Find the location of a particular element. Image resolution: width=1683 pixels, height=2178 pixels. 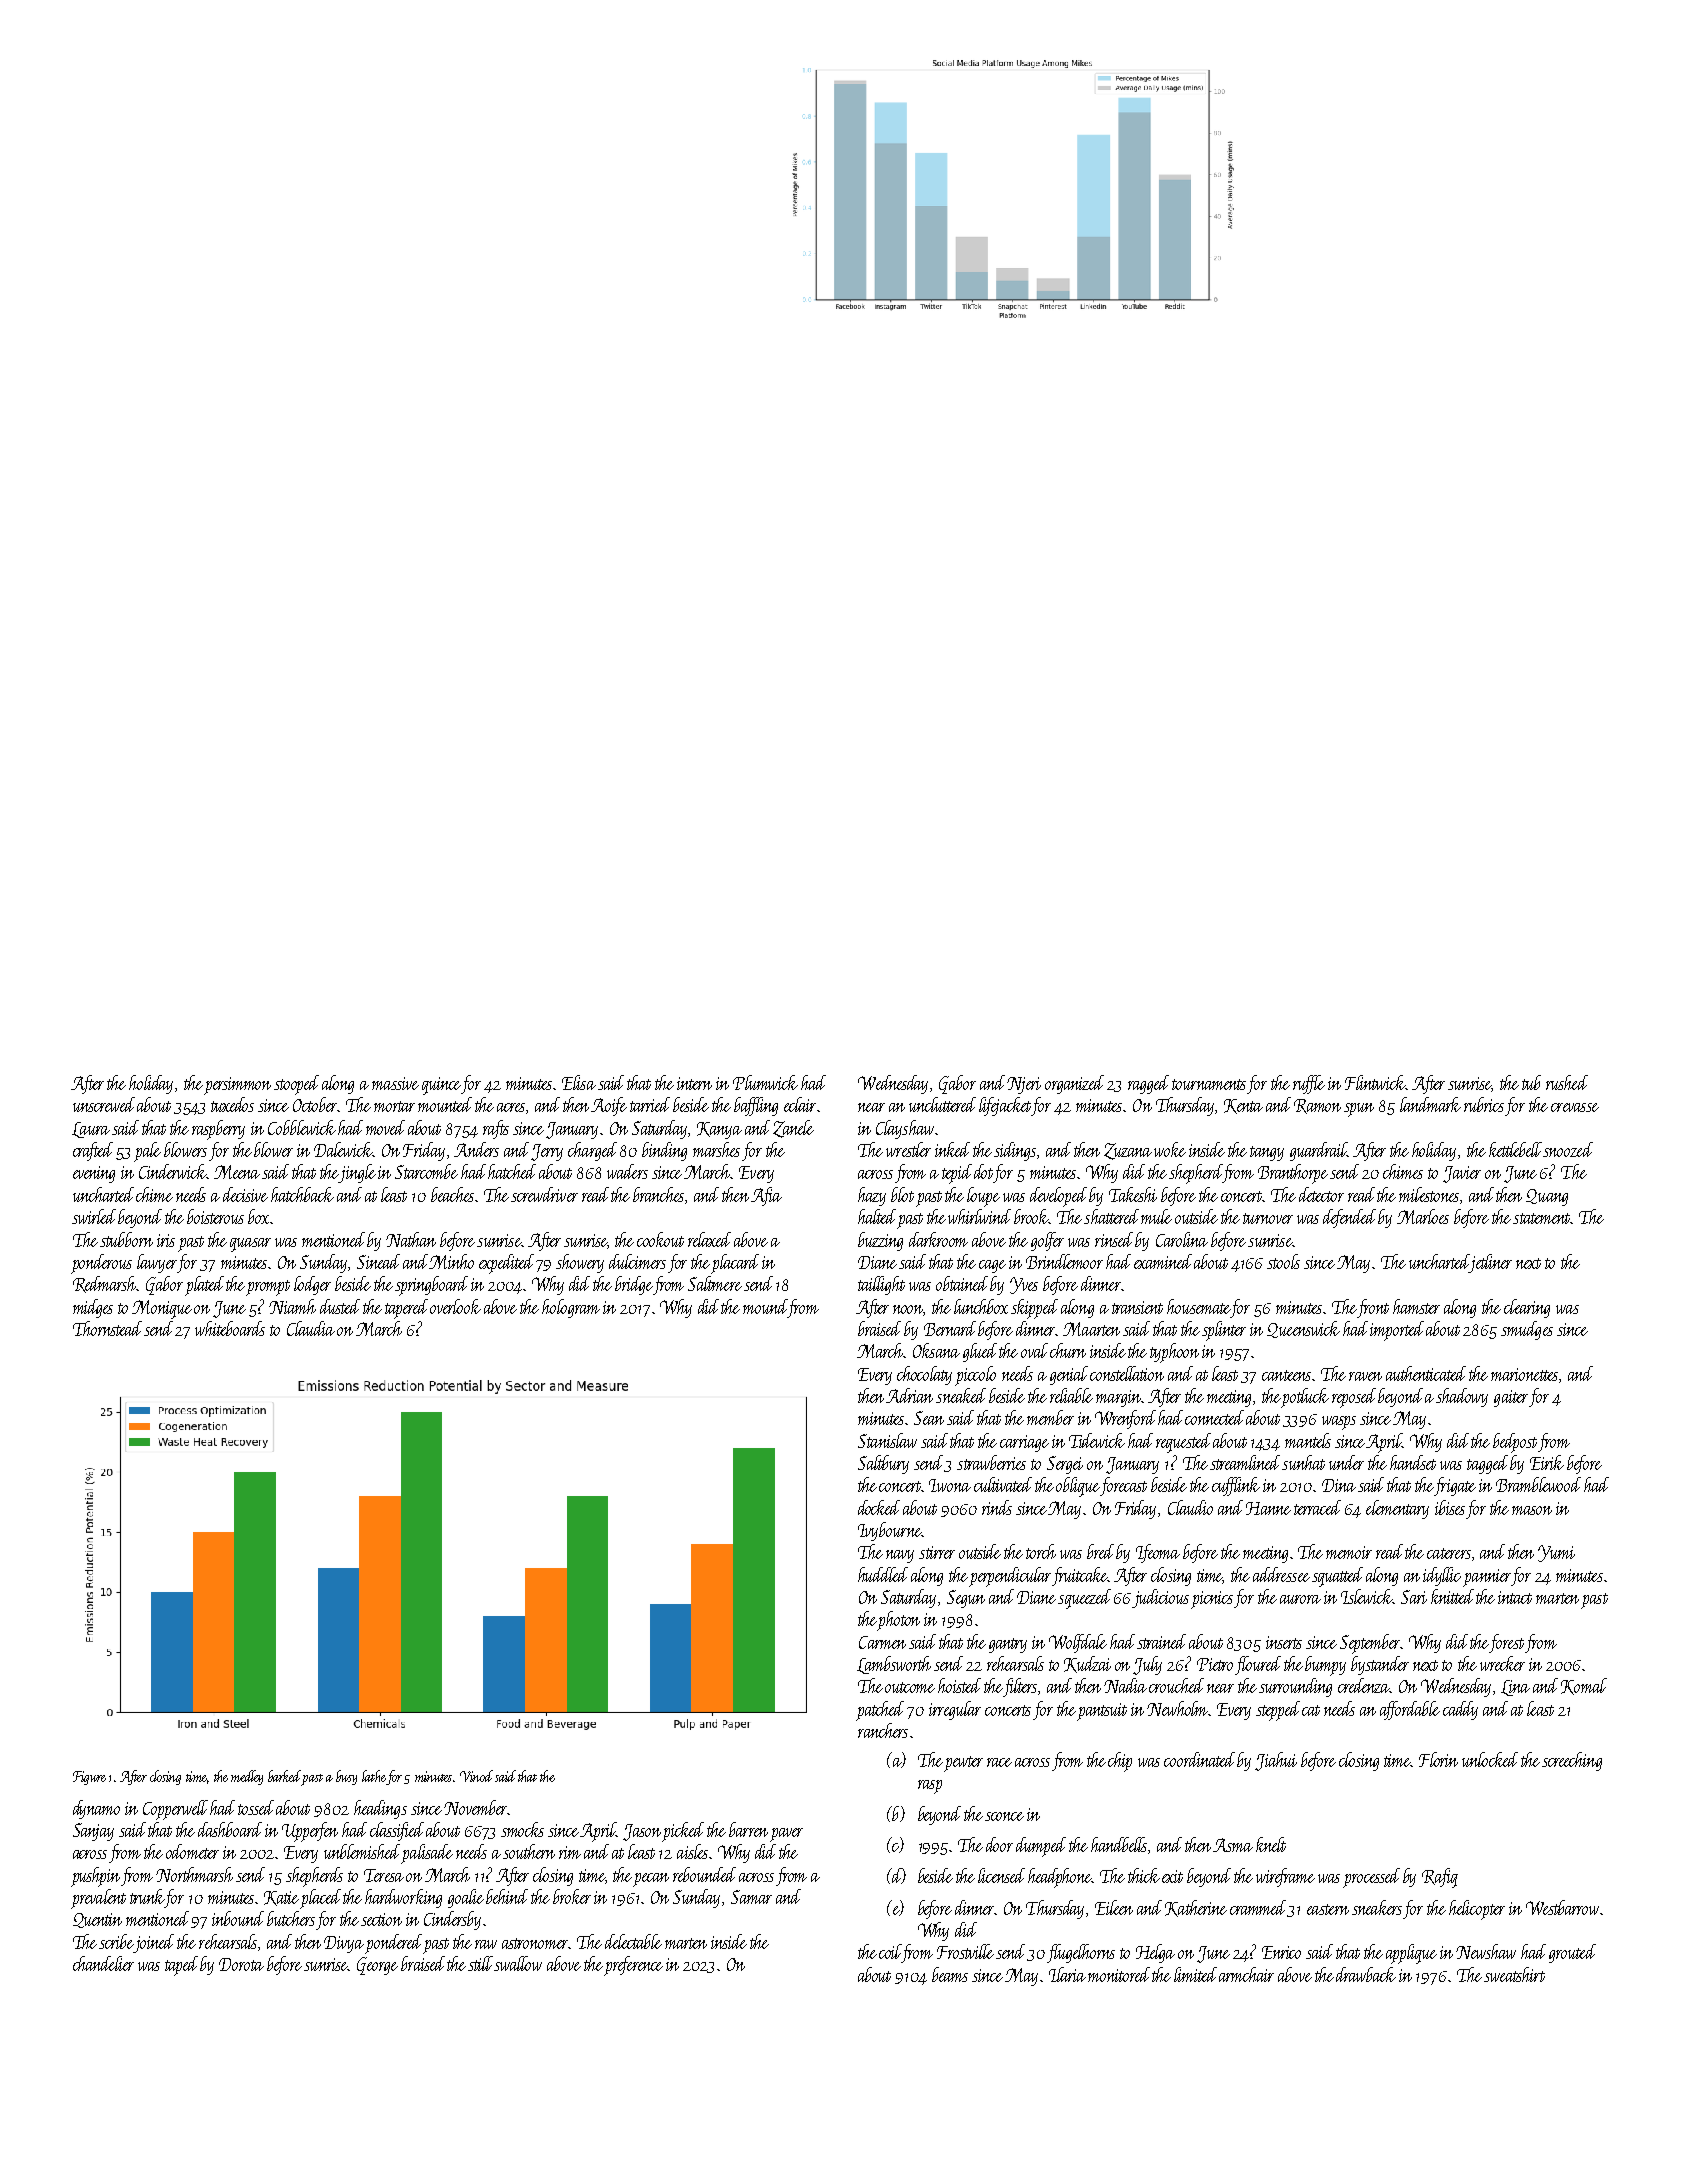

tuxedos is located at coordinates (232, 1104).
